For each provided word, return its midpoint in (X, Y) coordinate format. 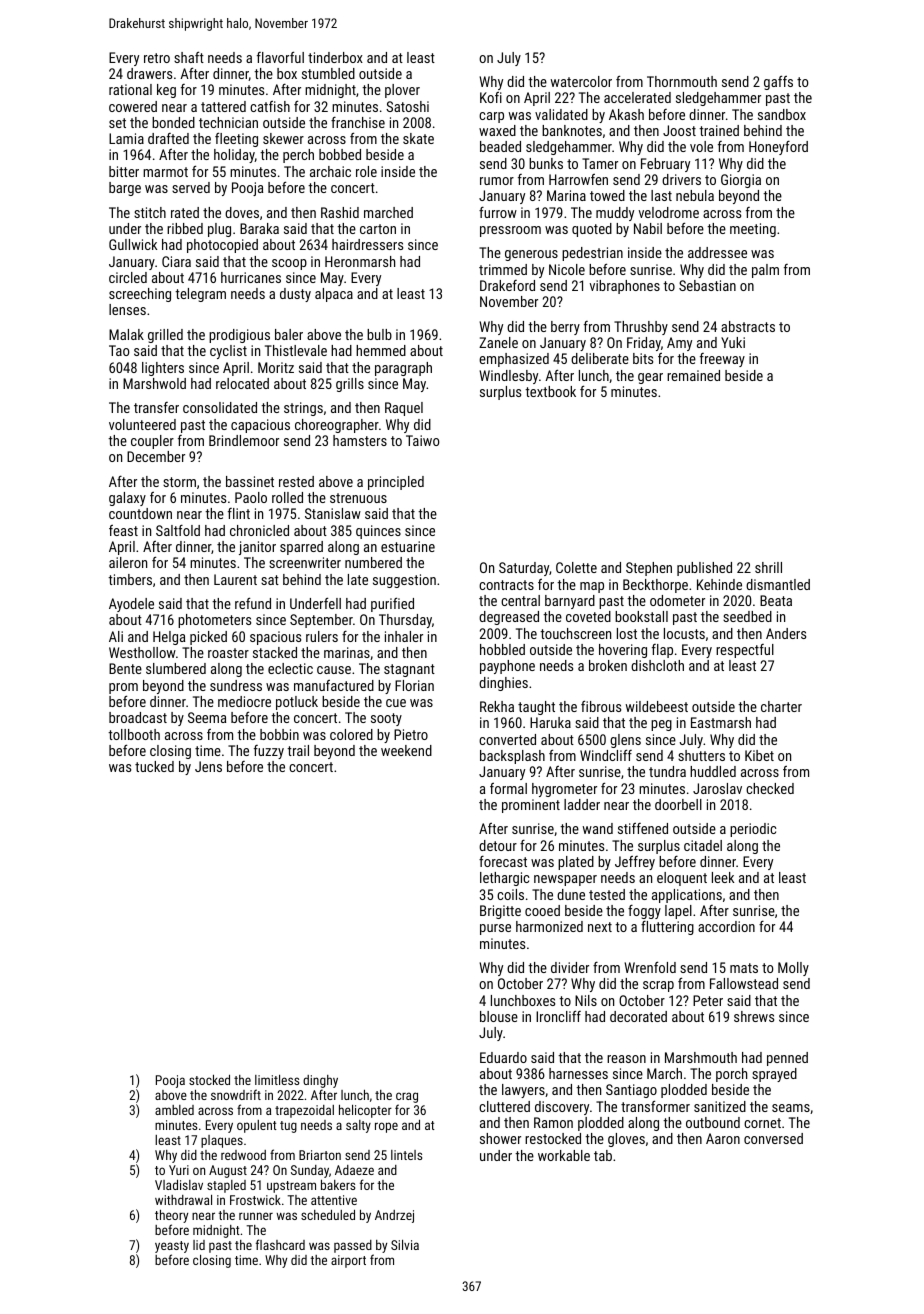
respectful (745, 651)
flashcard (280, 1244)
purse (495, 929)
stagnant (409, 670)
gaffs (778, 82)
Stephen (649, 569)
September (321, 621)
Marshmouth (701, 1057)
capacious (260, 426)
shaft (189, 57)
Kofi (491, 97)
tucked (154, 766)
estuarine (408, 546)
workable (564, 1155)
